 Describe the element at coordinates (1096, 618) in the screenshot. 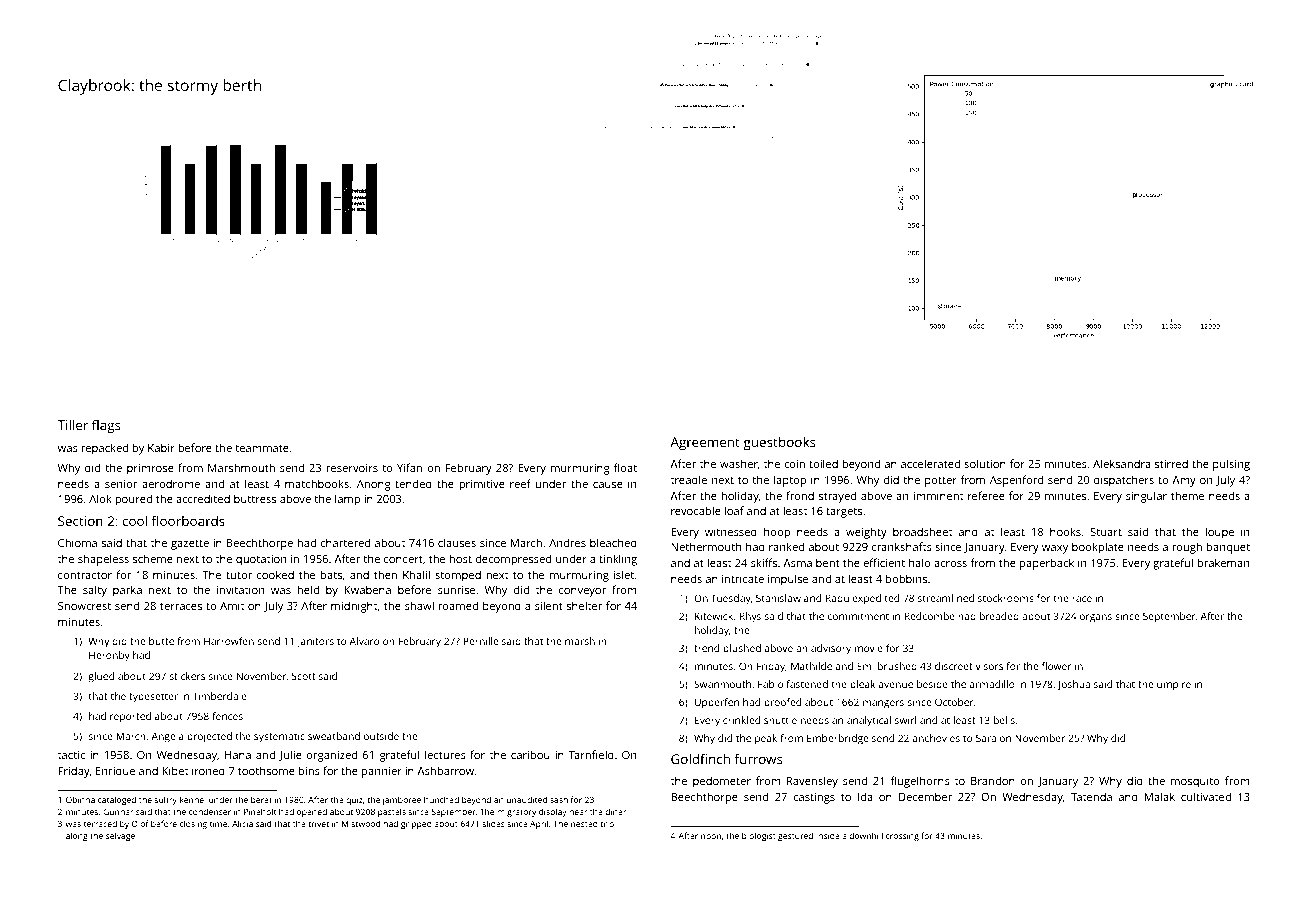

I see `organs` at that location.
